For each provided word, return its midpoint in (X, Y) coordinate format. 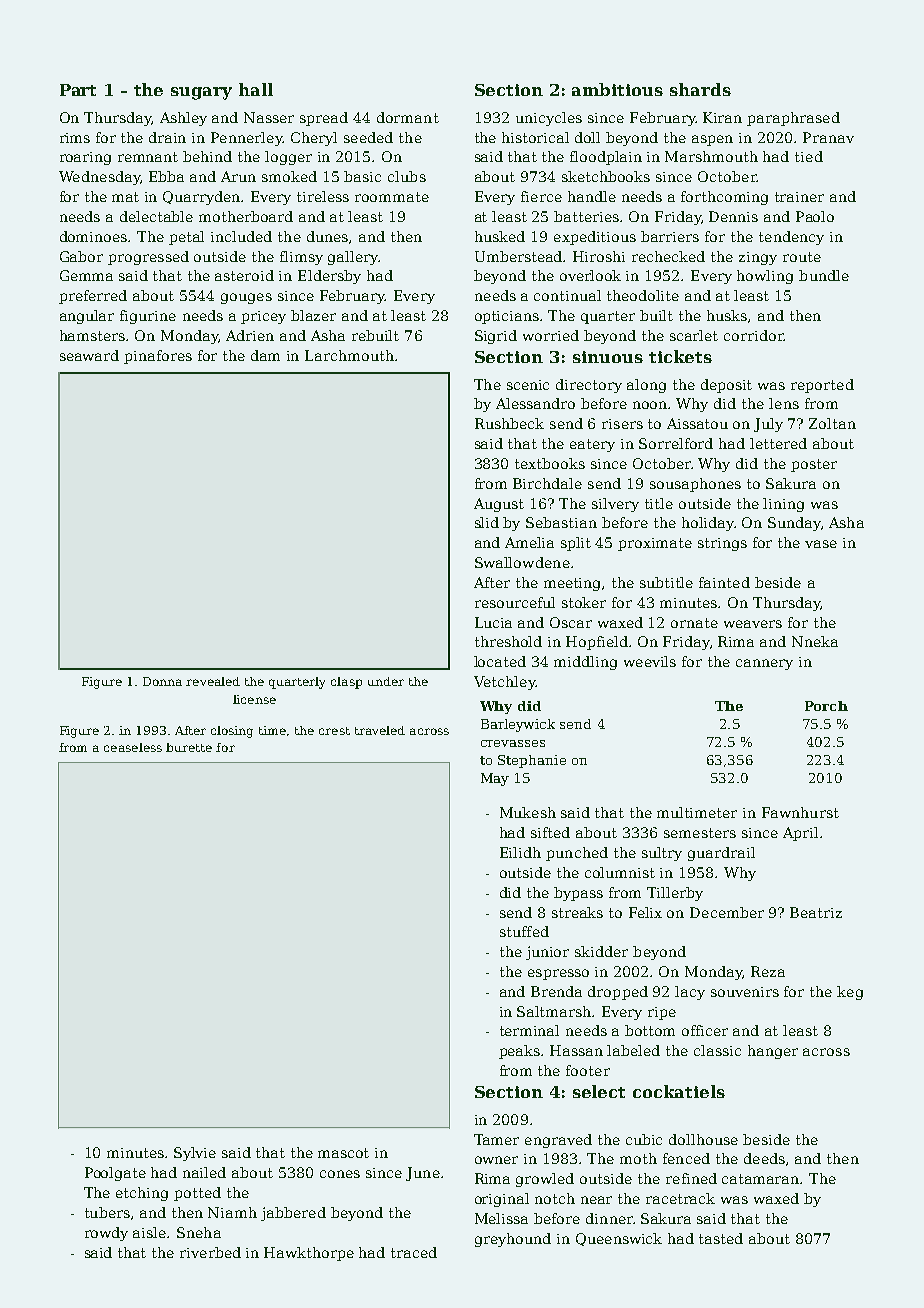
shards (700, 89)
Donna (162, 681)
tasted (721, 1238)
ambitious (617, 89)
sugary (201, 93)
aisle (149, 1232)
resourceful (515, 602)
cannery (764, 664)
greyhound (513, 1240)
